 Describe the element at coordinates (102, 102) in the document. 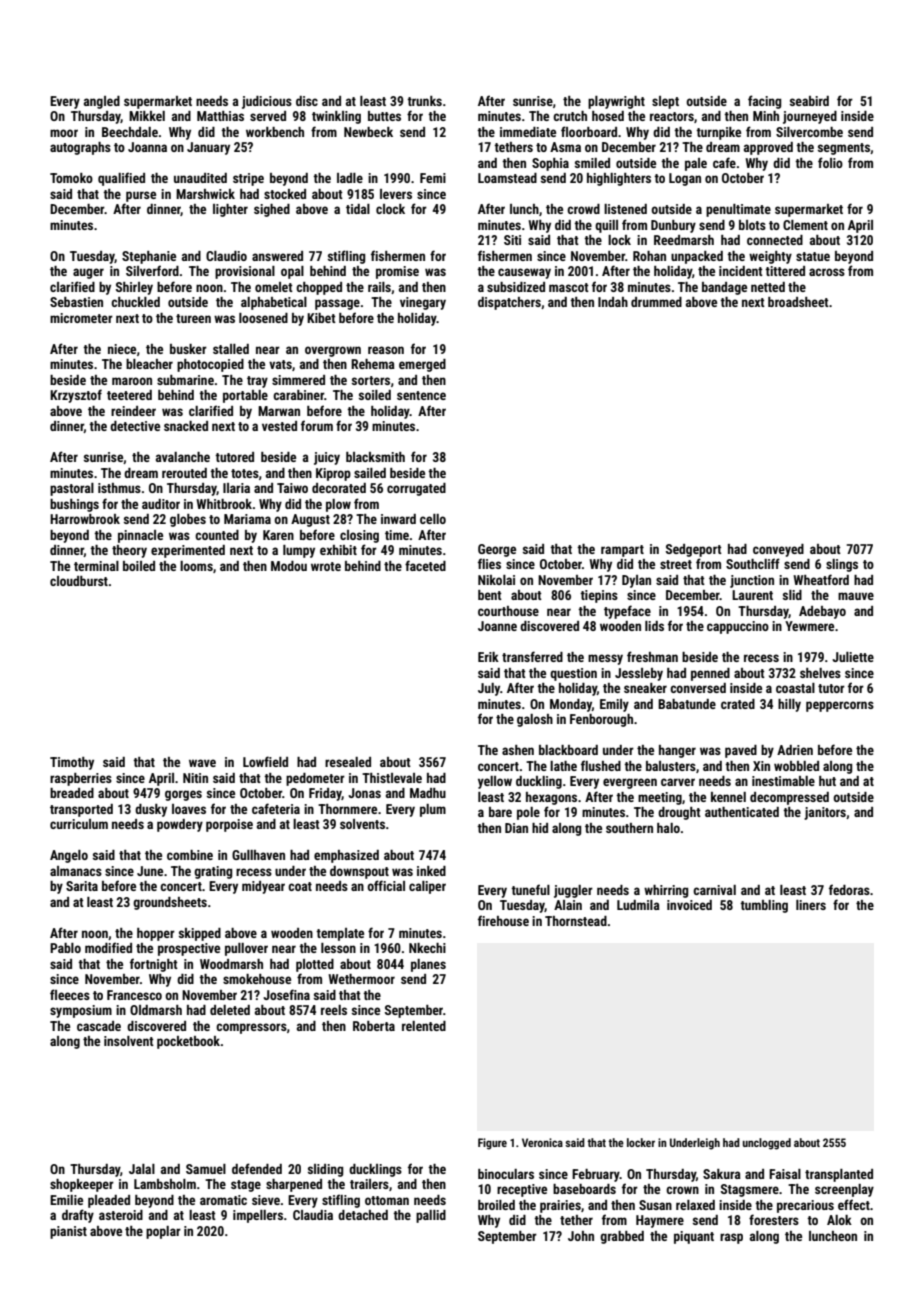

I see `angled` at that location.
